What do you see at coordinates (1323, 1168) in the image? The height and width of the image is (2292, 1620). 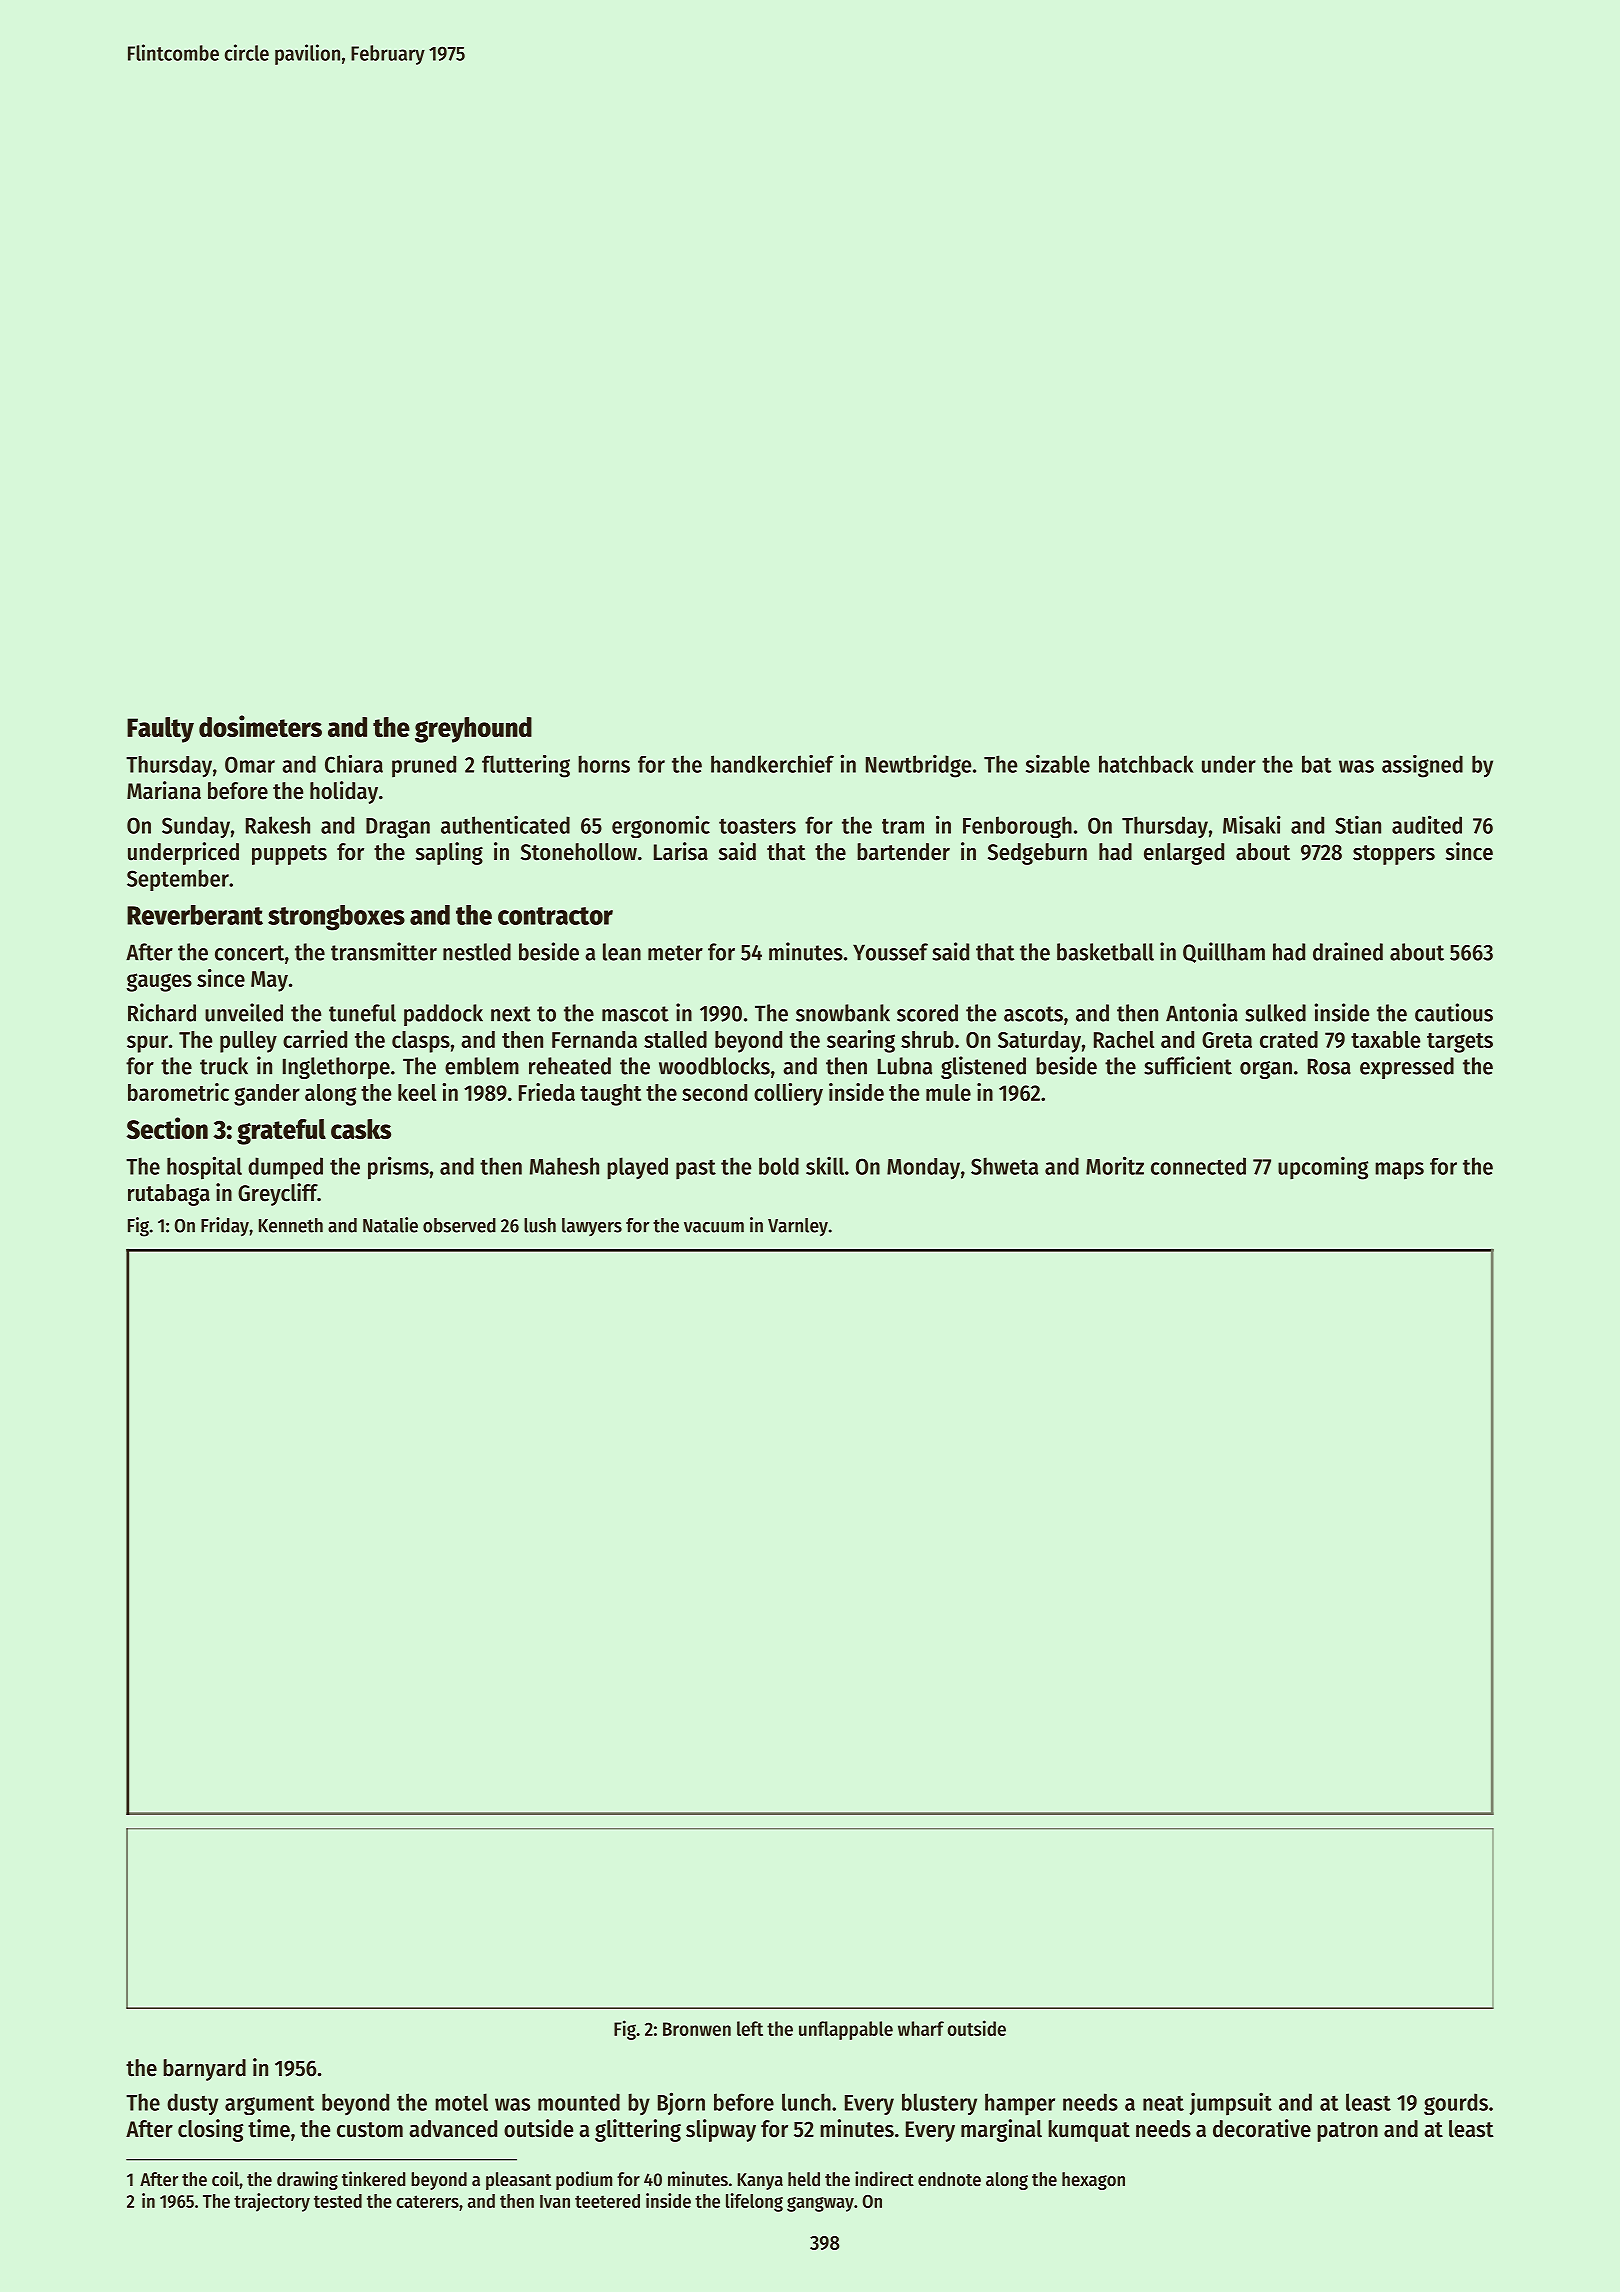 I see `upcoming` at bounding box center [1323, 1168].
